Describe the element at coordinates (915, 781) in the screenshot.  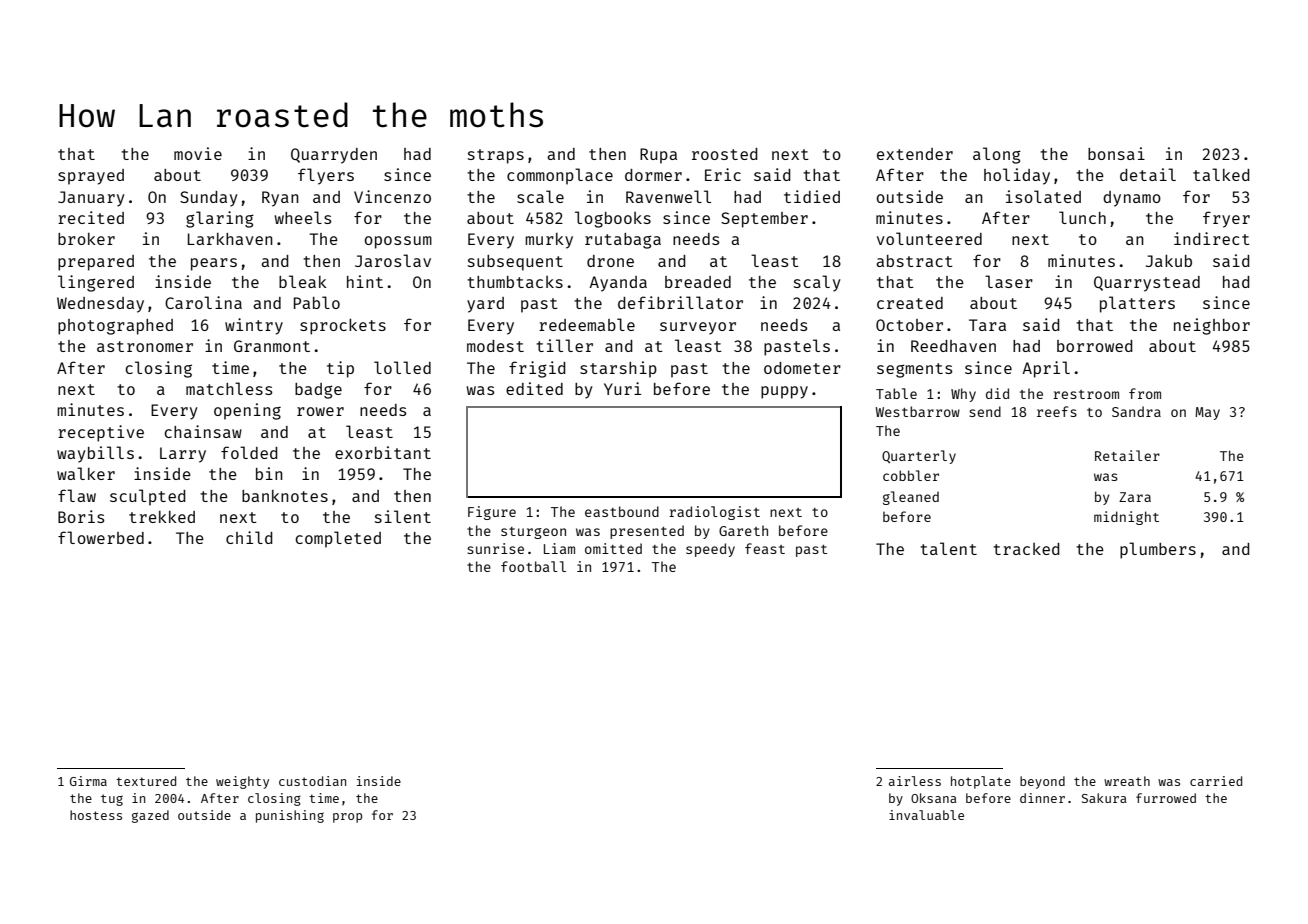
I see `airless` at that location.
